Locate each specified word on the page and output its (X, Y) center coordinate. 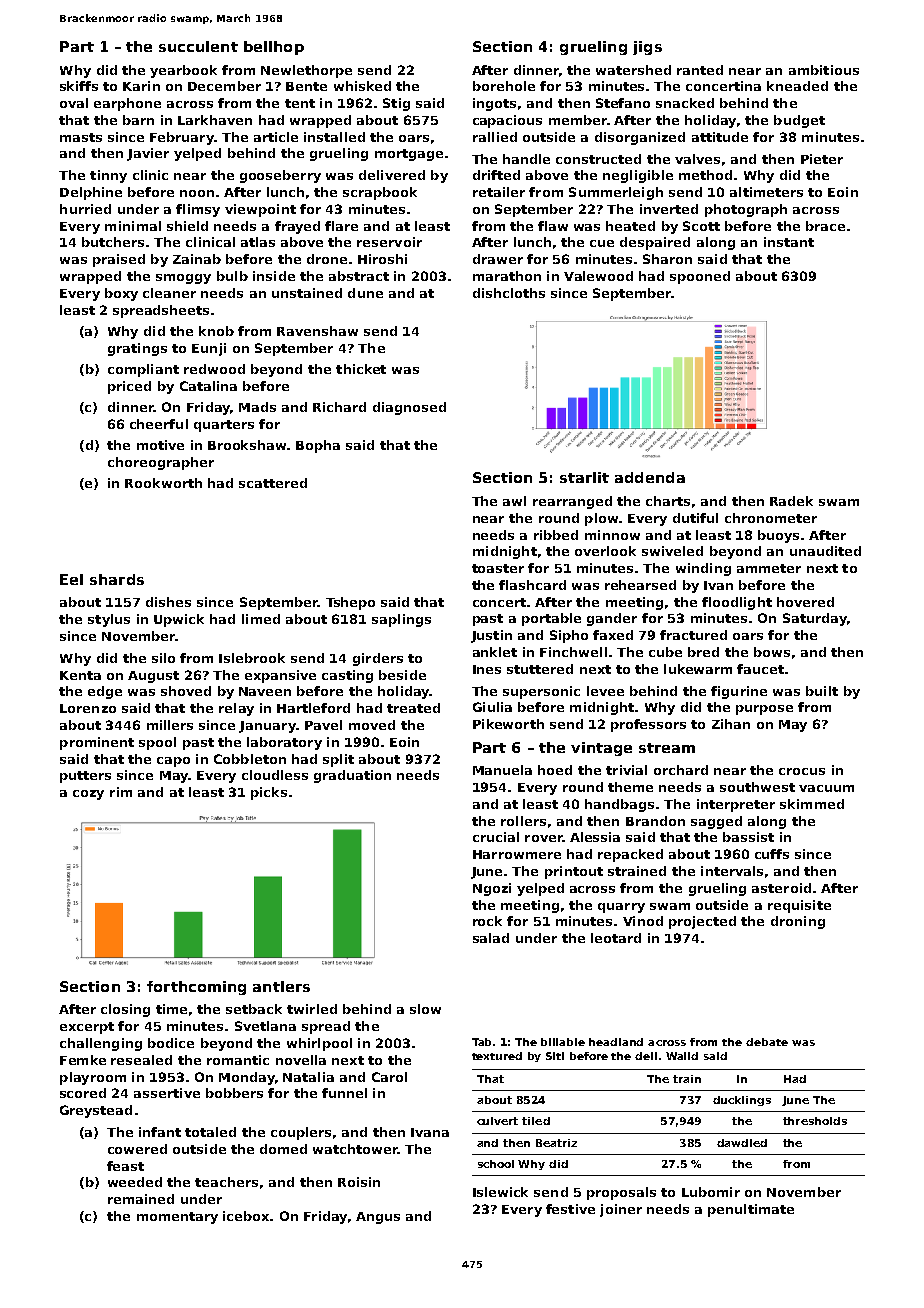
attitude (720, 137)
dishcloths (509, 293)
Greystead (96, 1111)
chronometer (771, 518)
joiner (621, 1210)
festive (570, 1209)
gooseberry (280, 176)
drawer (498, 259)
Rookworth (163, 483)
